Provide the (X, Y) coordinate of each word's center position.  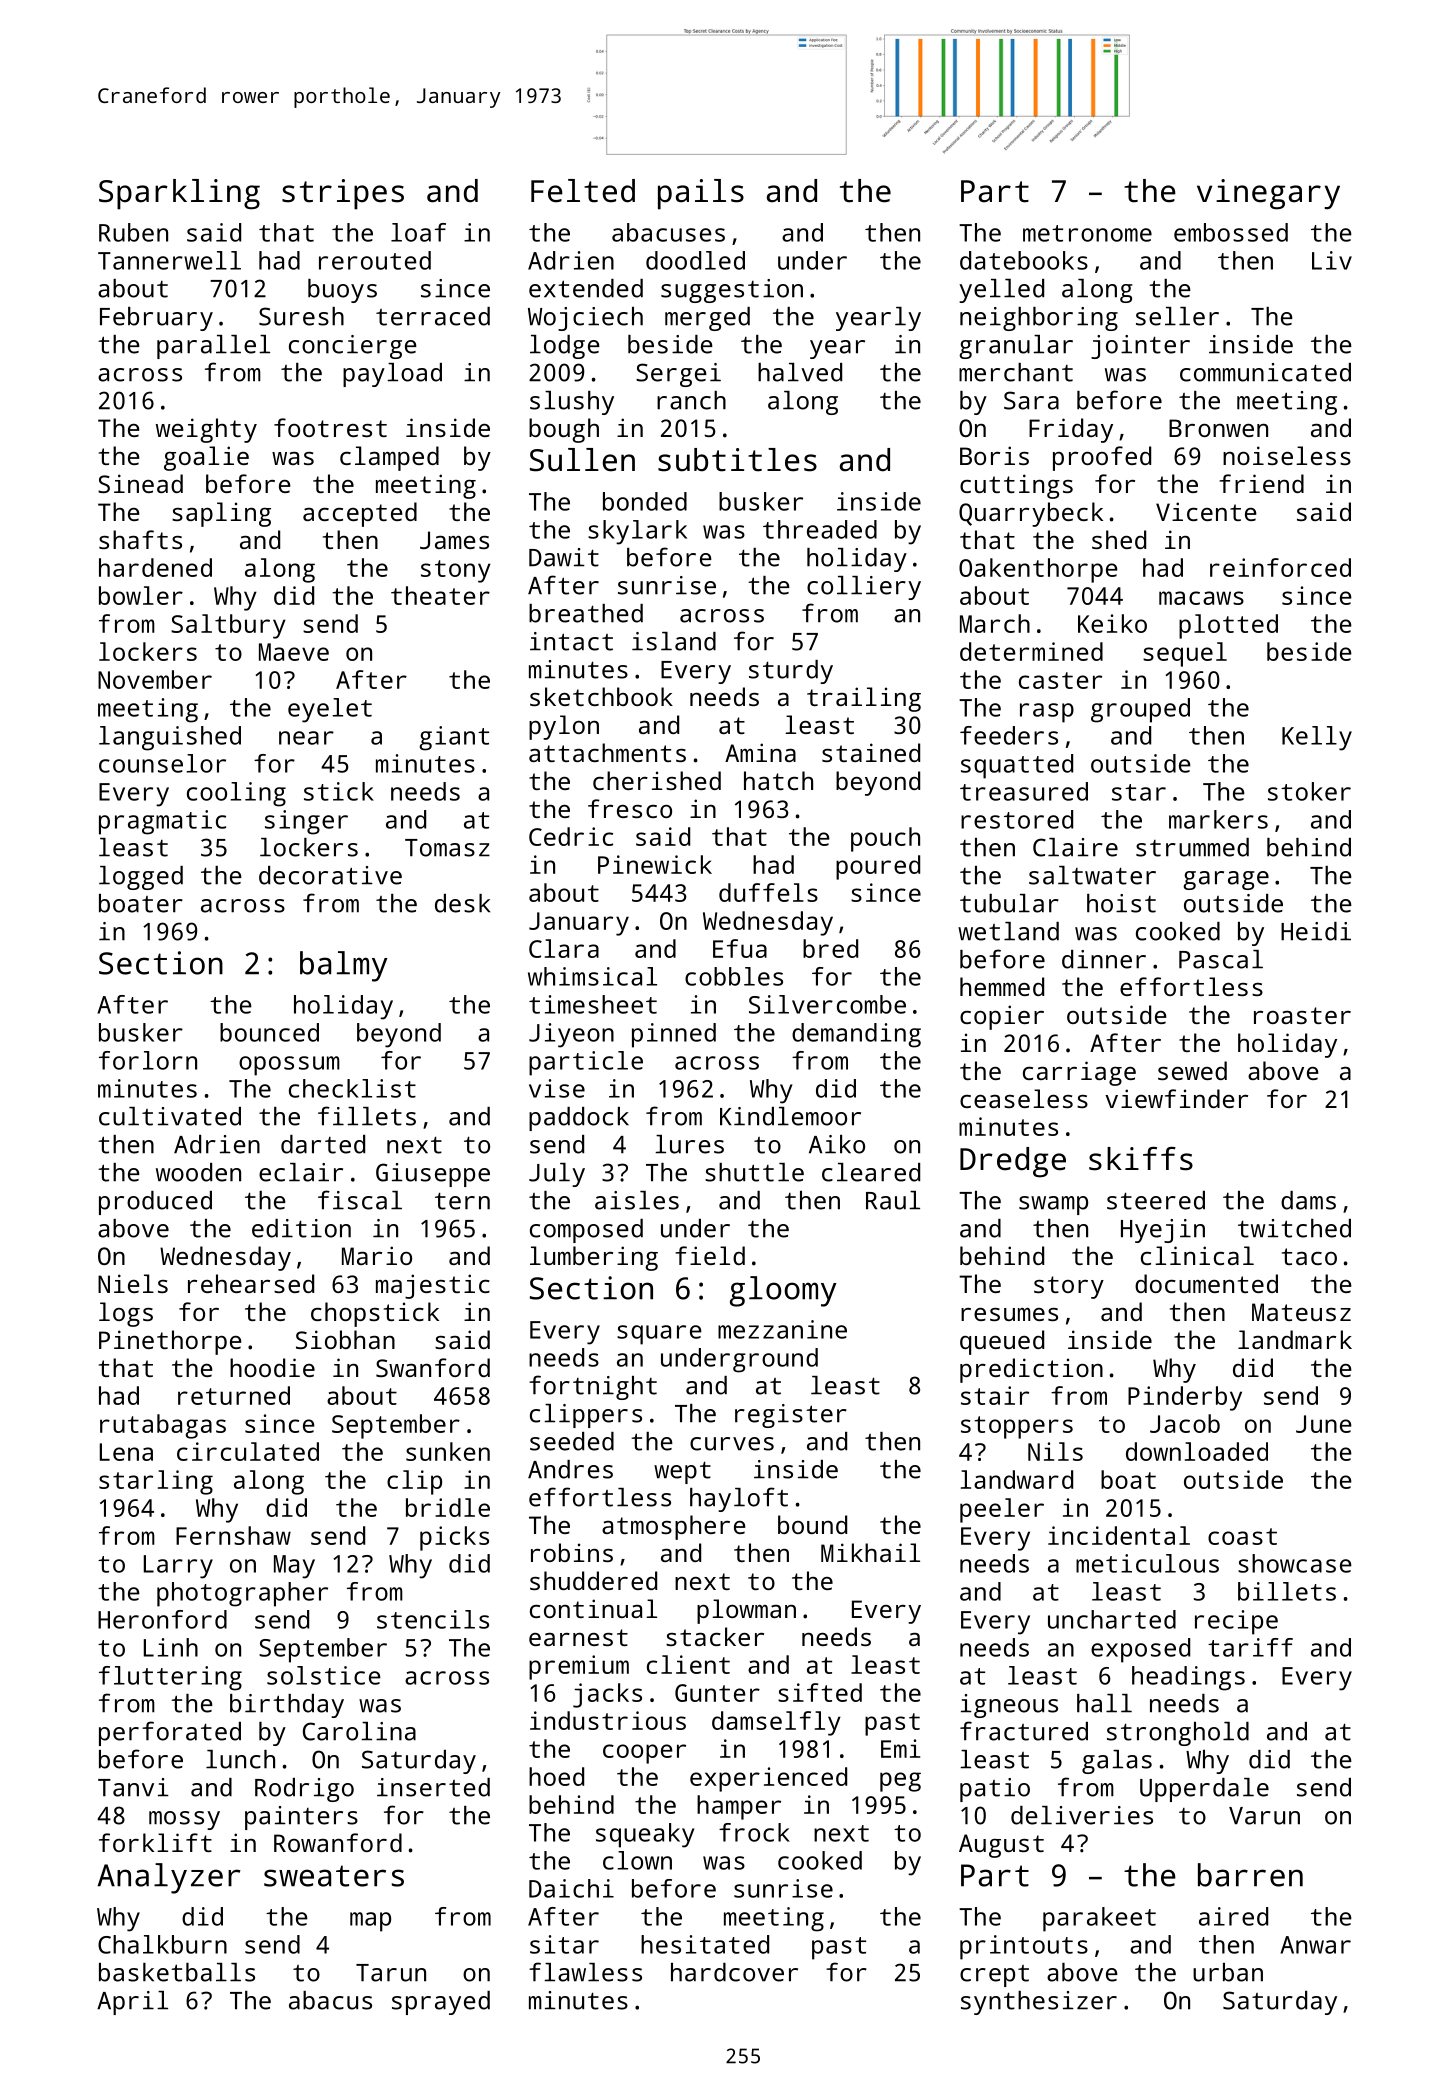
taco (1309, 1256)
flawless (585, 1972)
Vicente (1206, 511)
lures (689, 1144)
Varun (1264, 1816)
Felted (583, 191)
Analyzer (169, 1878)
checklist (352, 1088)
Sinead (140, 483)
